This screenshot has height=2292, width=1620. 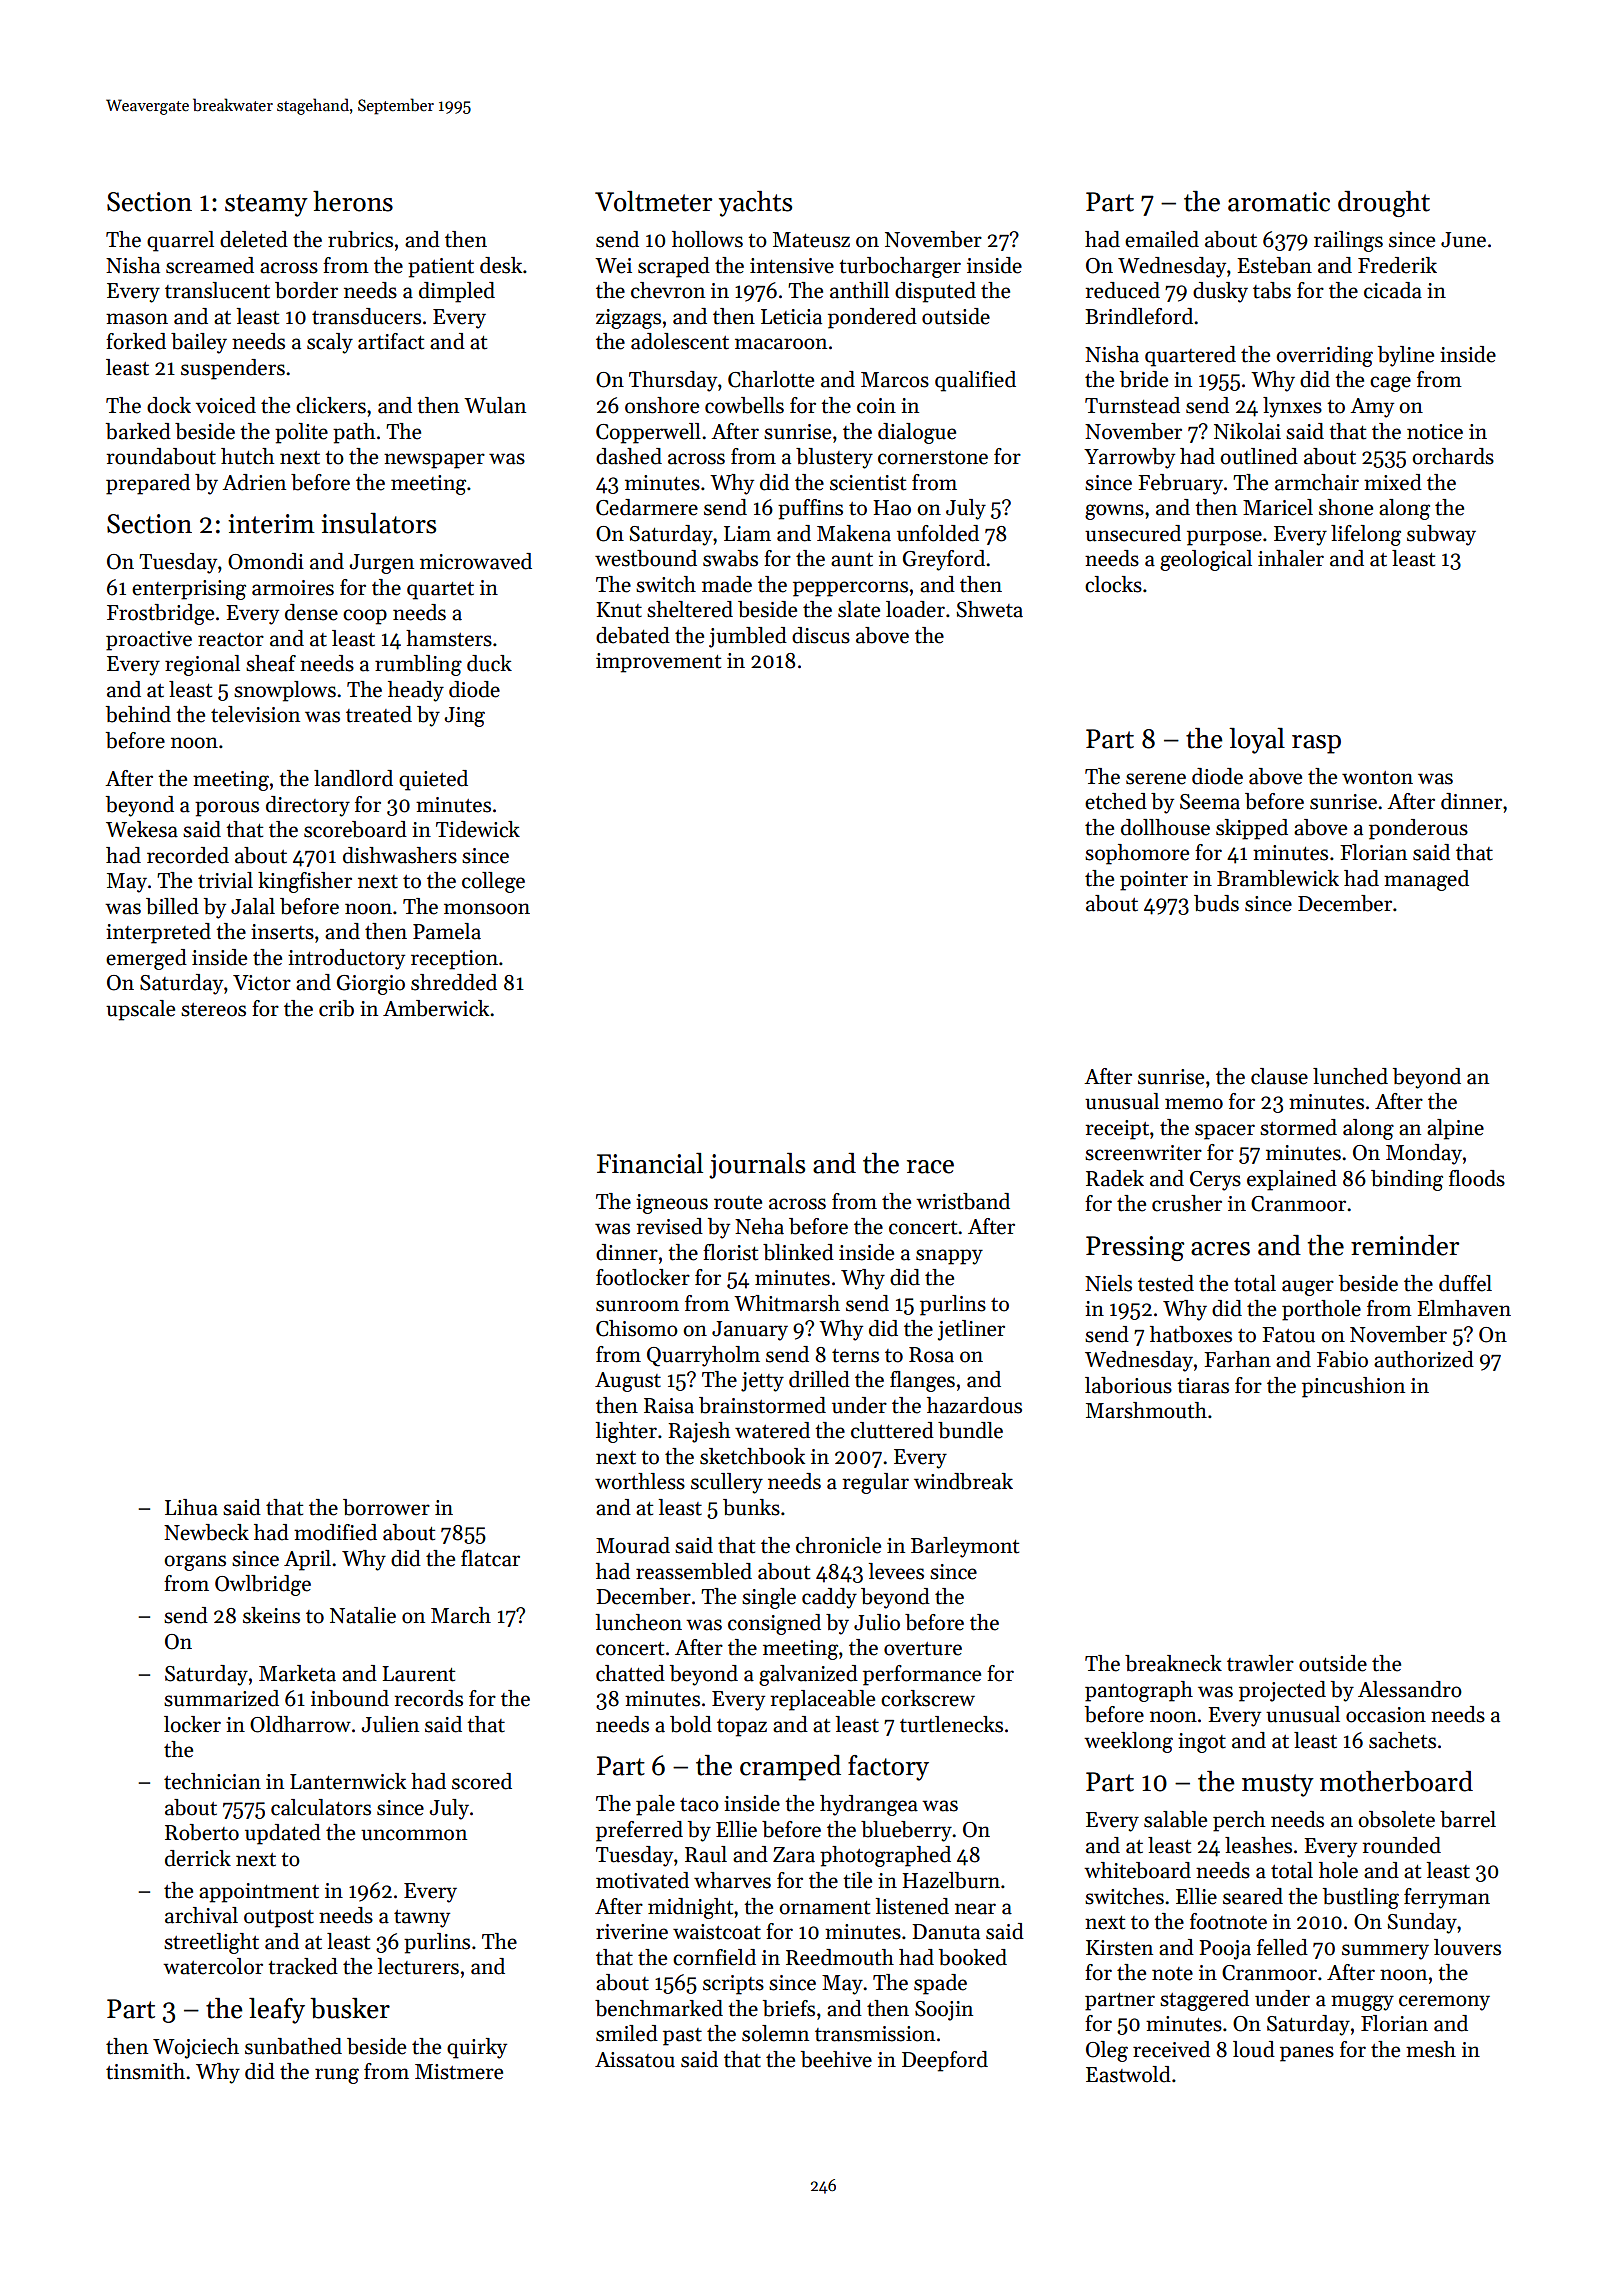 I want to click on Zara, so click(x=794, y=1855).
